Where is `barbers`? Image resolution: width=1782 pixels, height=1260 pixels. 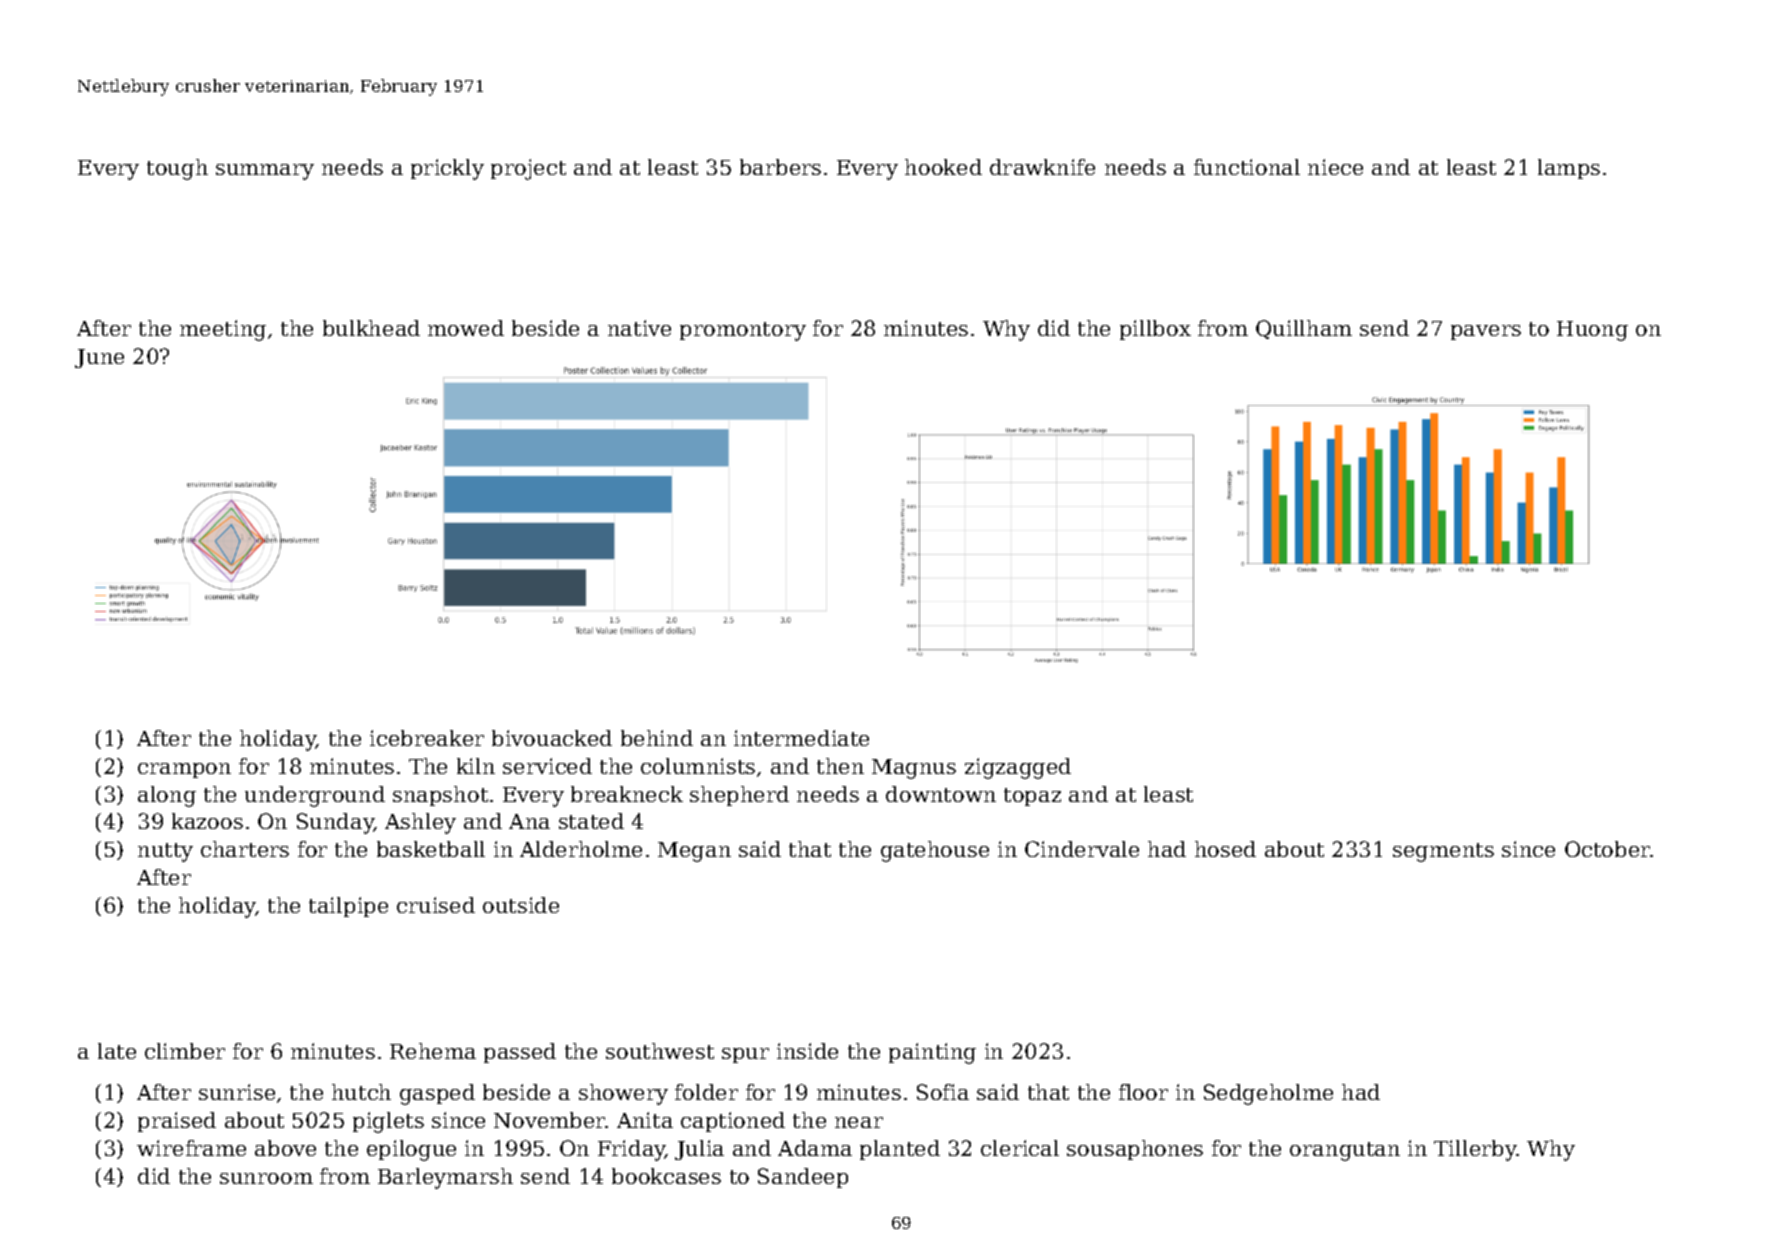 barbers is located at coordinates (780, 167).
